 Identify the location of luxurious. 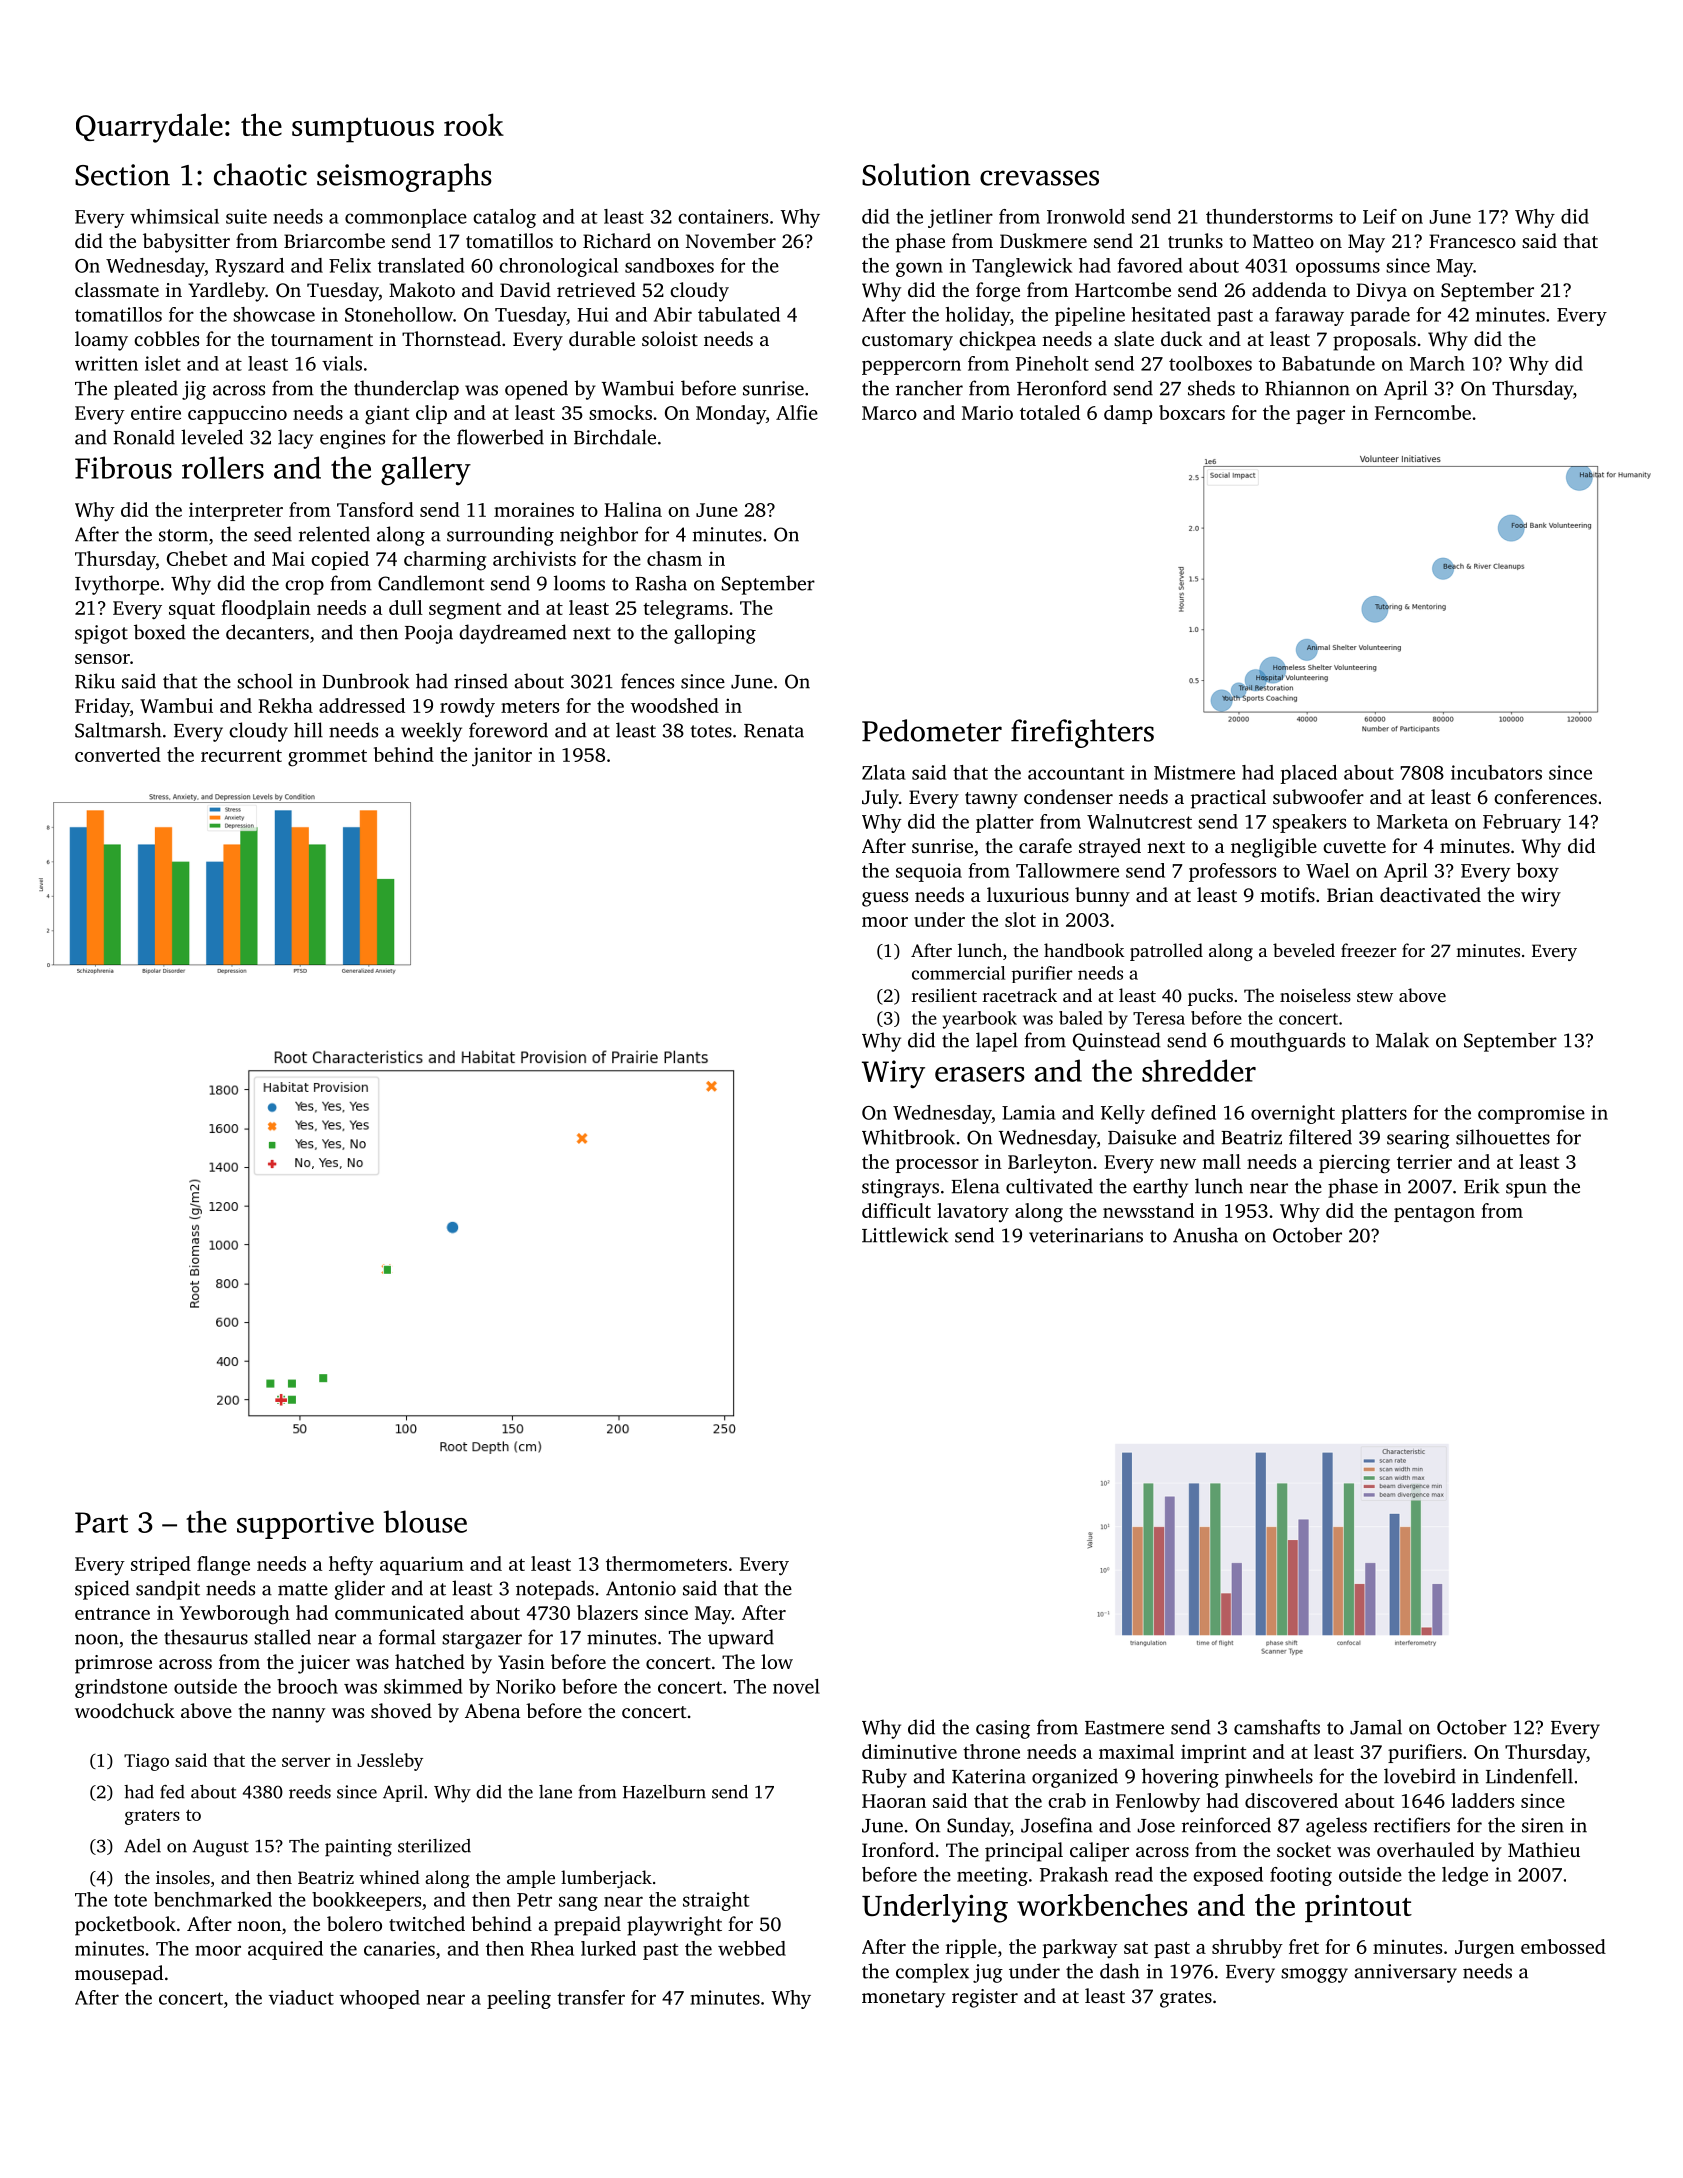
(1028, 894).
